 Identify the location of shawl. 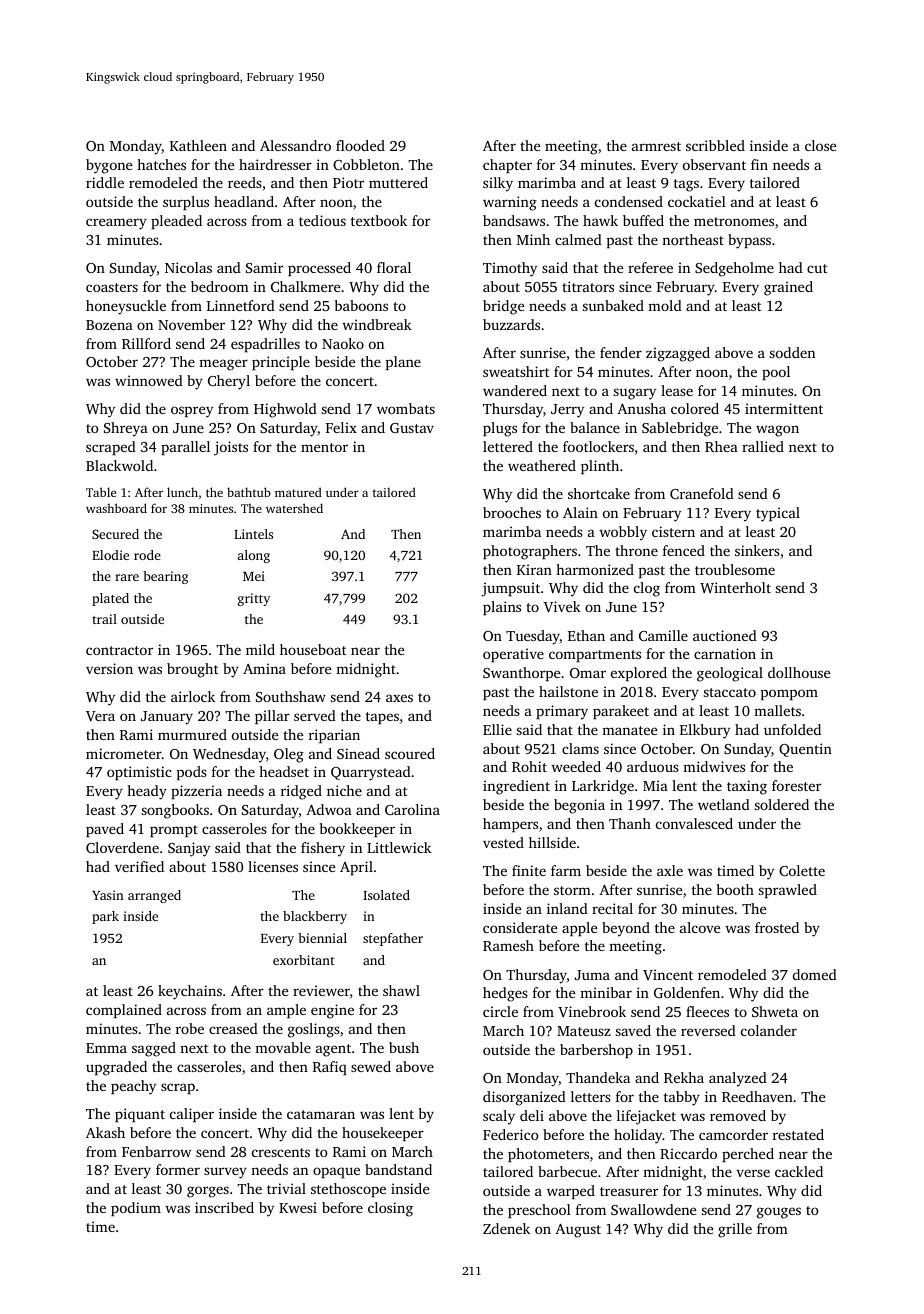
(401, 990).
